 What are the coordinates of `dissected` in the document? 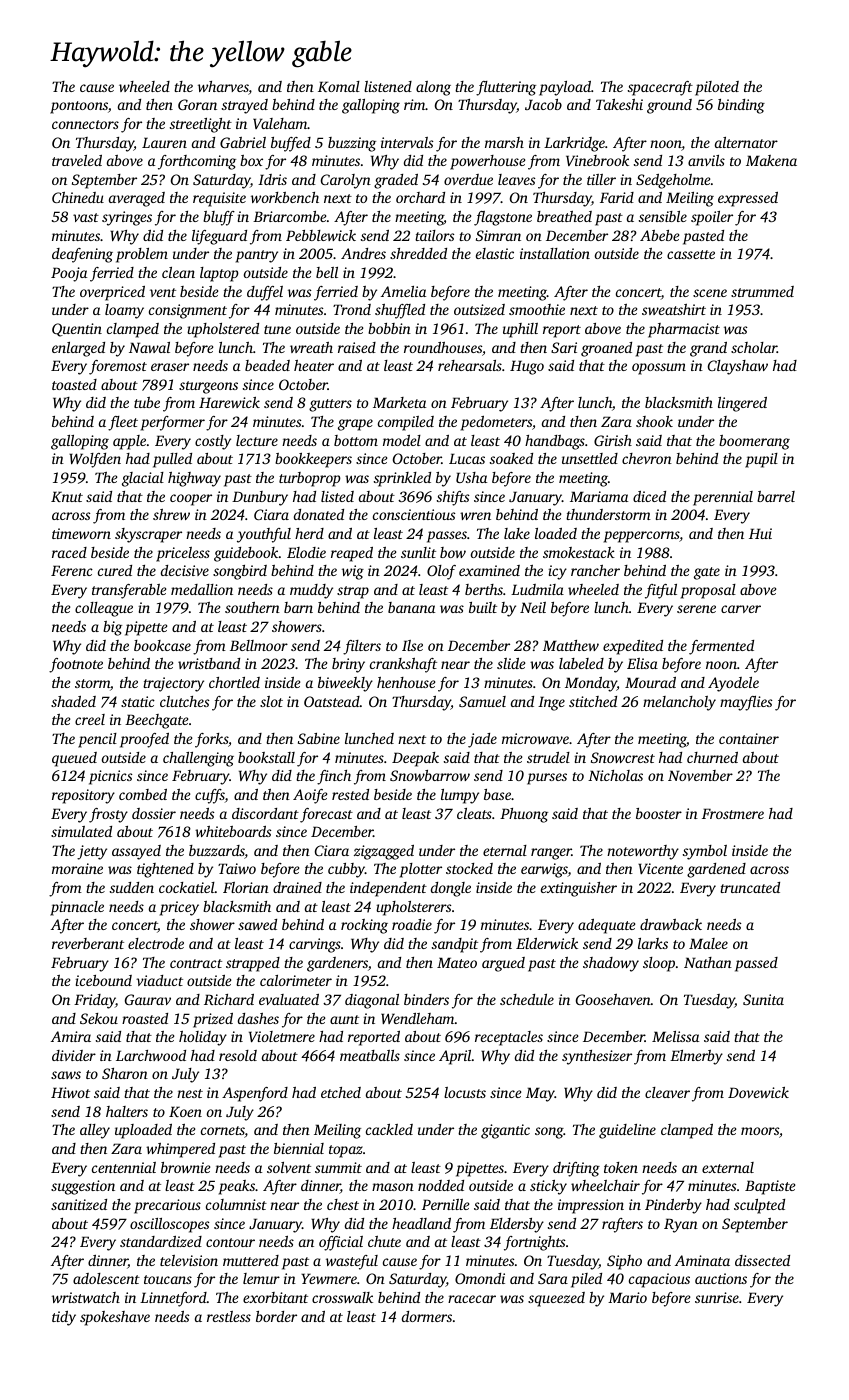 It's located at (762, 1260).
